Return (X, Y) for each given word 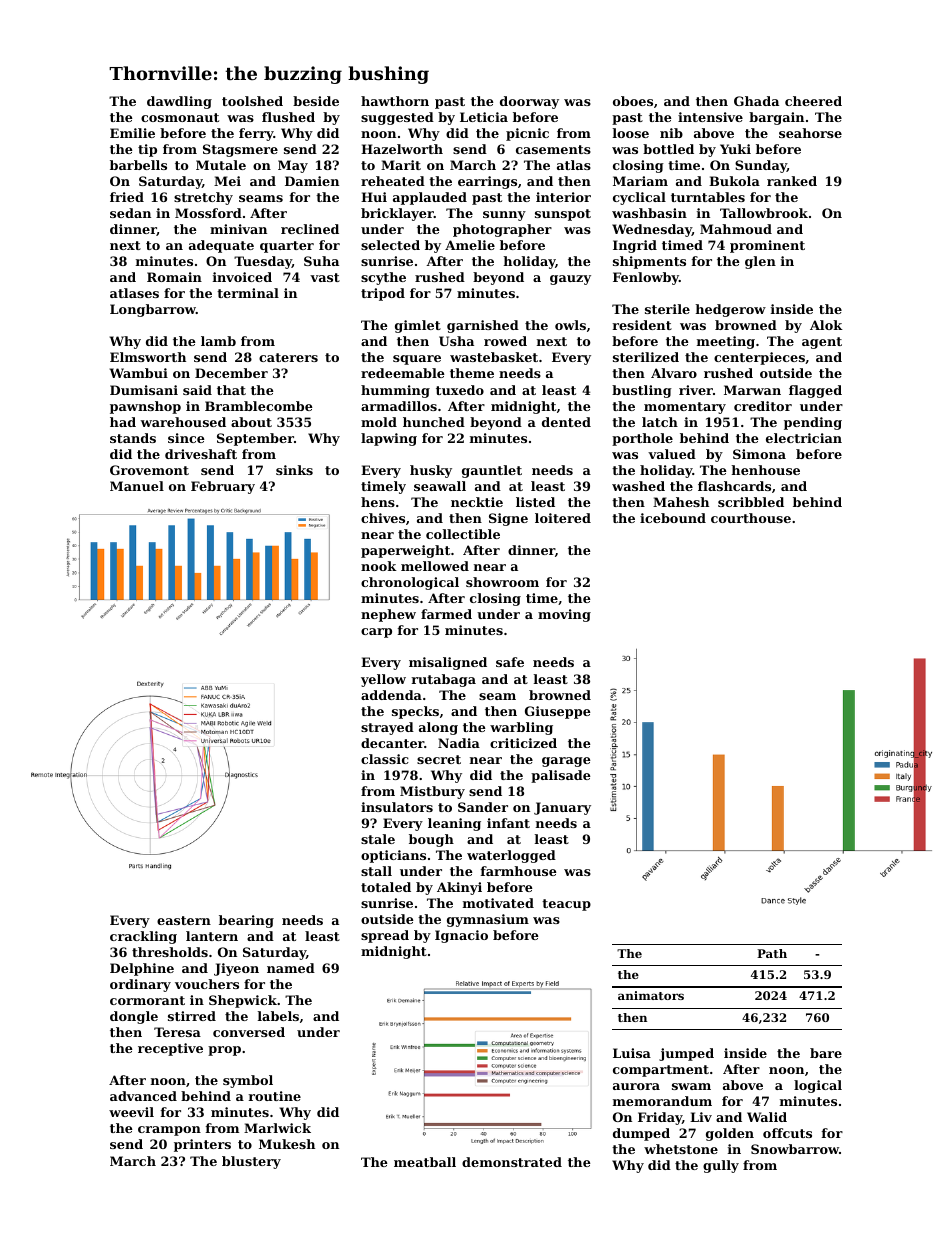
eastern (184, 920)
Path (772, 953)
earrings (487, 182)
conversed (249, 1032)
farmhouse (519, 871)
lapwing (389, 439)
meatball (425, 1162)
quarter (287, 247)
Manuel (137, 486)
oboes (633, 101)
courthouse (751, 518)
